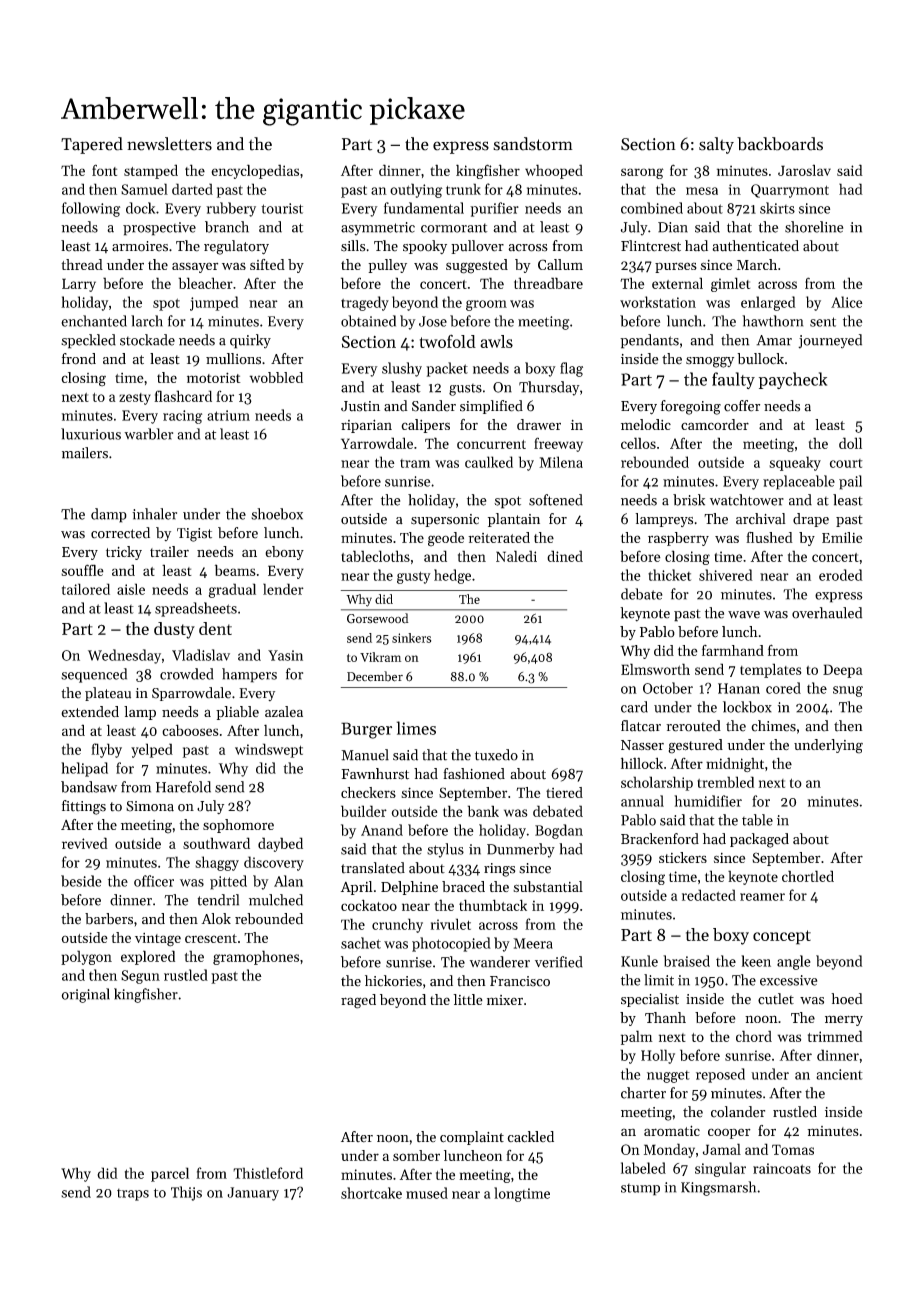 This screenshot has height=1308, width=924. What do you see at coordinates (516, 556) in the screenshot?
I see `Naledi` at bounding box center [516, 556].
